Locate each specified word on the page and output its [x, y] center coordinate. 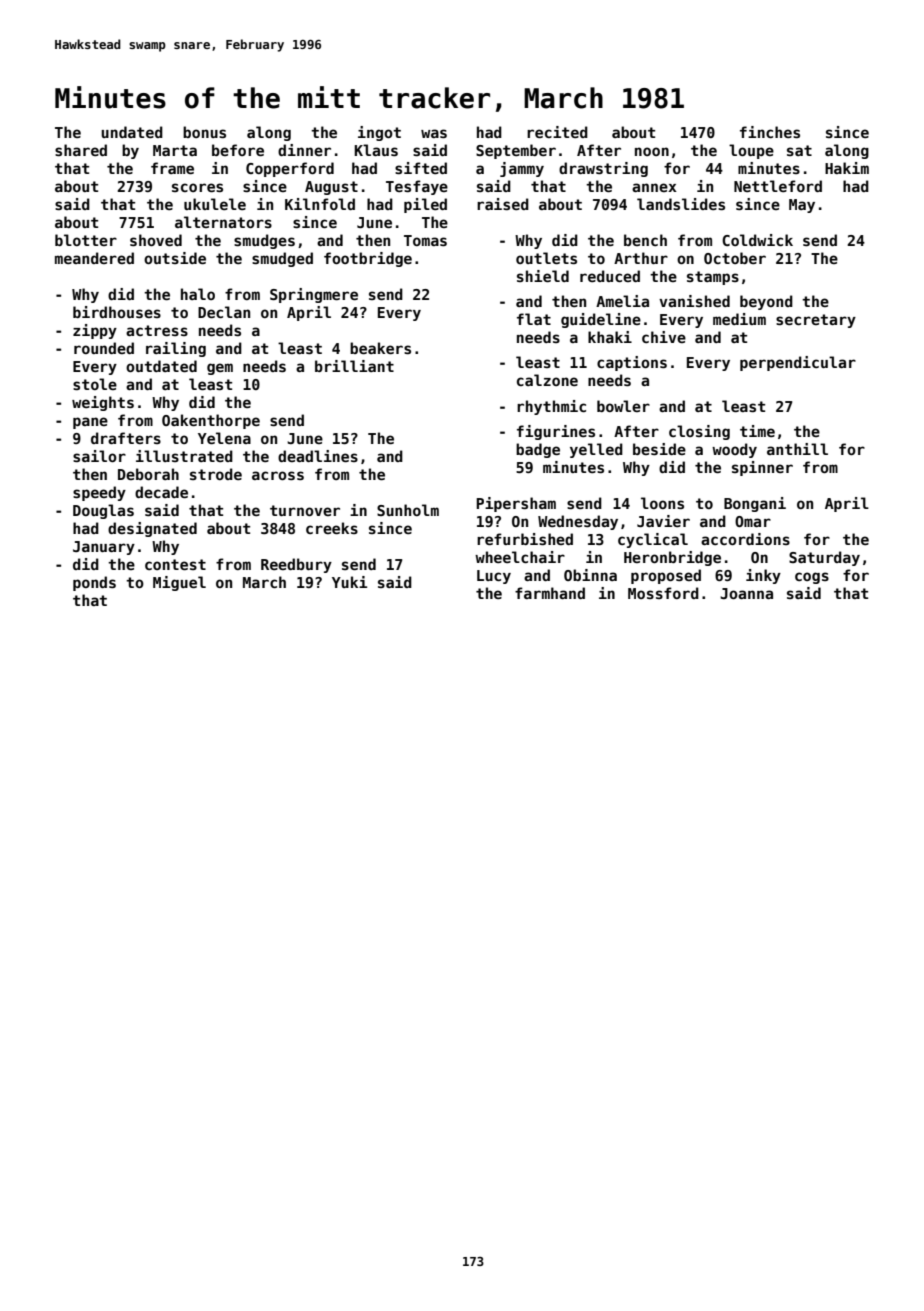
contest [175, 564]
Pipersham [516, 504]
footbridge [368, 259]
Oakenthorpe [211, 421]
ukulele [215, 204]
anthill [797, 449]
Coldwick [757, 240]
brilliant [354, 366]
